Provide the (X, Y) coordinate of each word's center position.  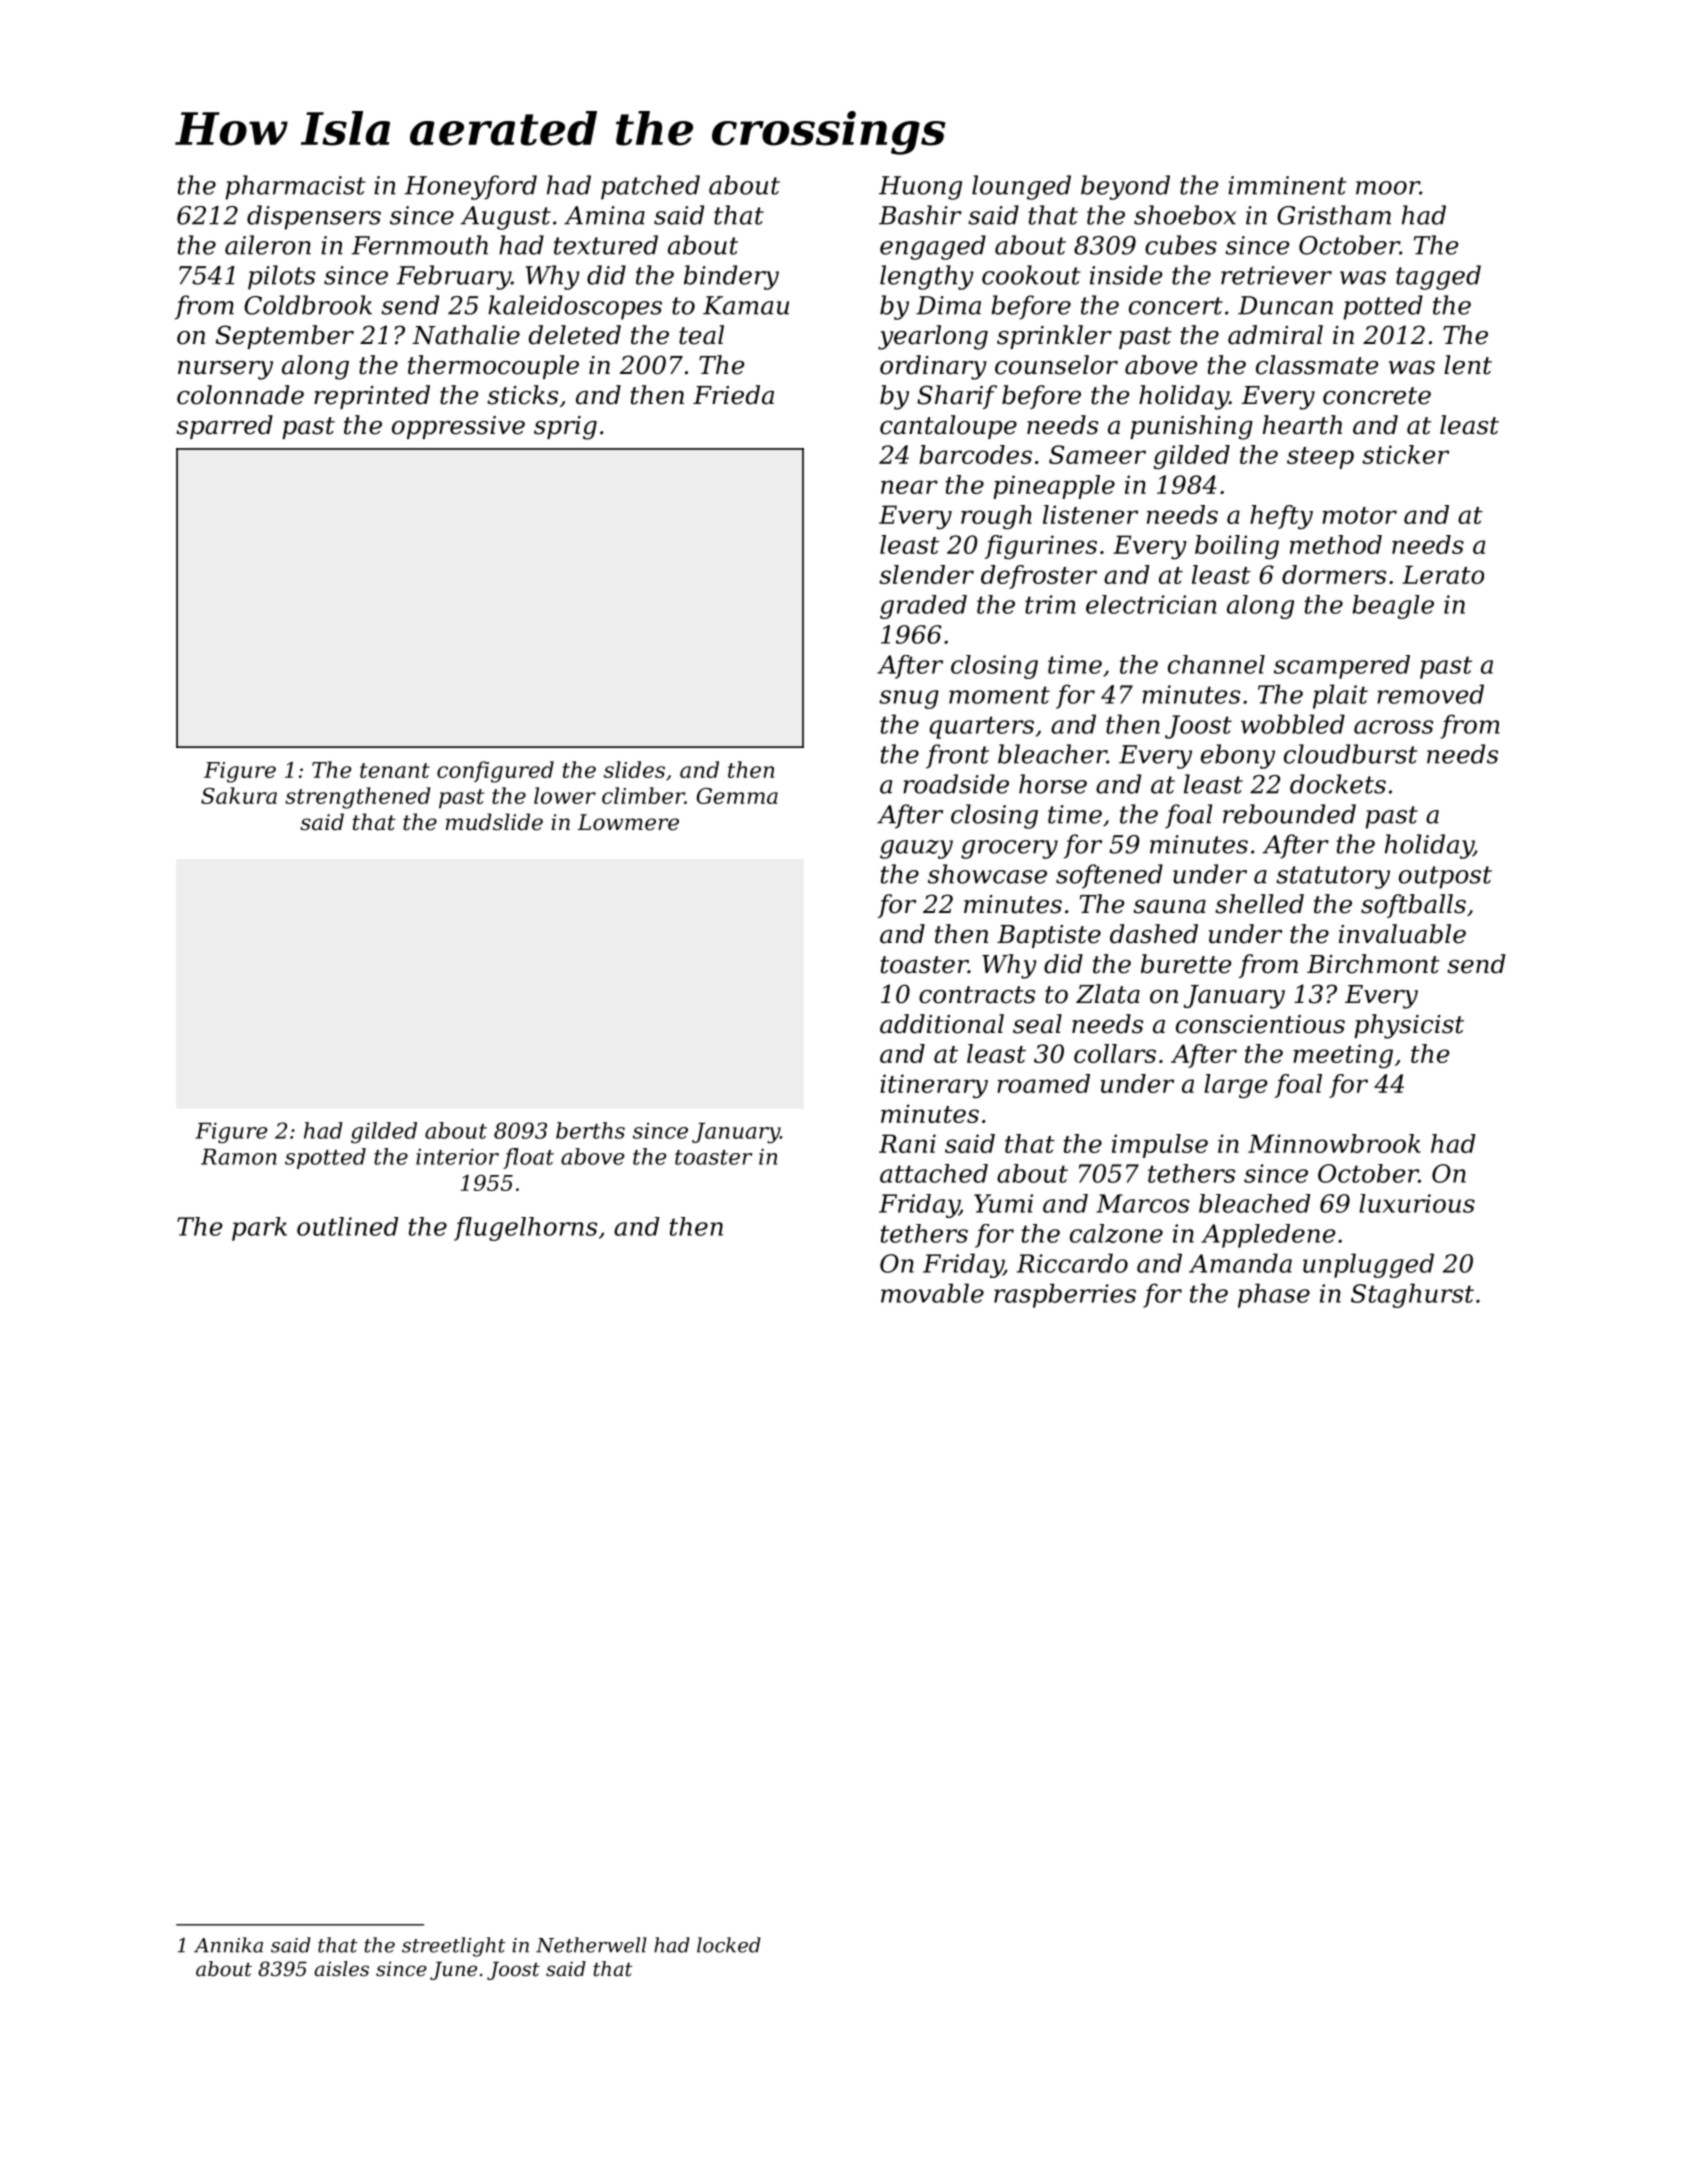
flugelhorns (525, 1229)
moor (1388, 188)
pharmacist (295, 187)
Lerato (1443, 574)
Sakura (239, 795)
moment (999, 695)
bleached (1254, 1203)
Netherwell (591, 1945)
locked (729, 1945)
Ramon (239, 1157)
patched (650, 187)
